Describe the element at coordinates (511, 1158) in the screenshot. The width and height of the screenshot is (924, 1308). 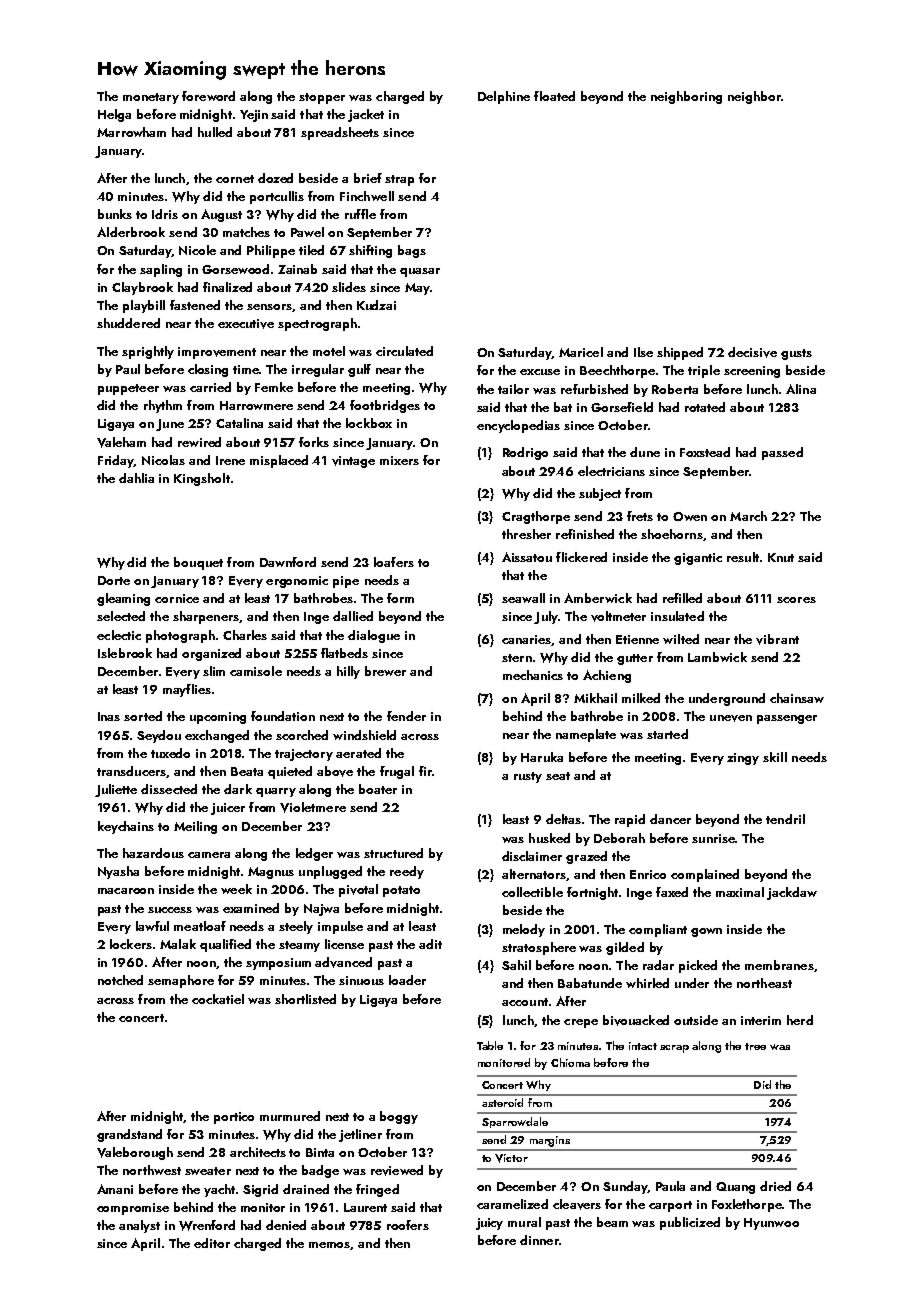
I see `Victor` at that location.
